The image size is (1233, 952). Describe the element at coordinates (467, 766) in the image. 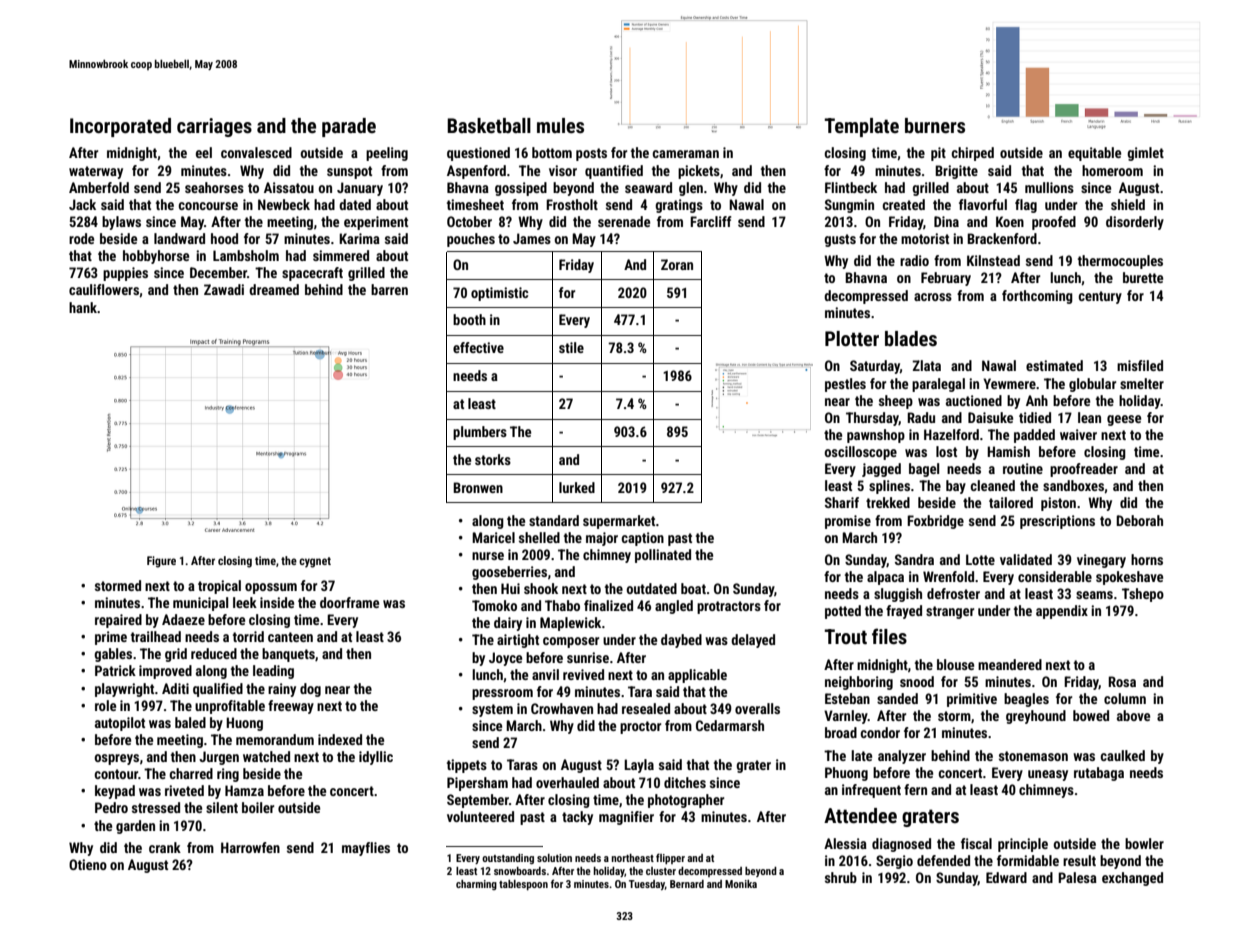

I see `tippets` at that location.
